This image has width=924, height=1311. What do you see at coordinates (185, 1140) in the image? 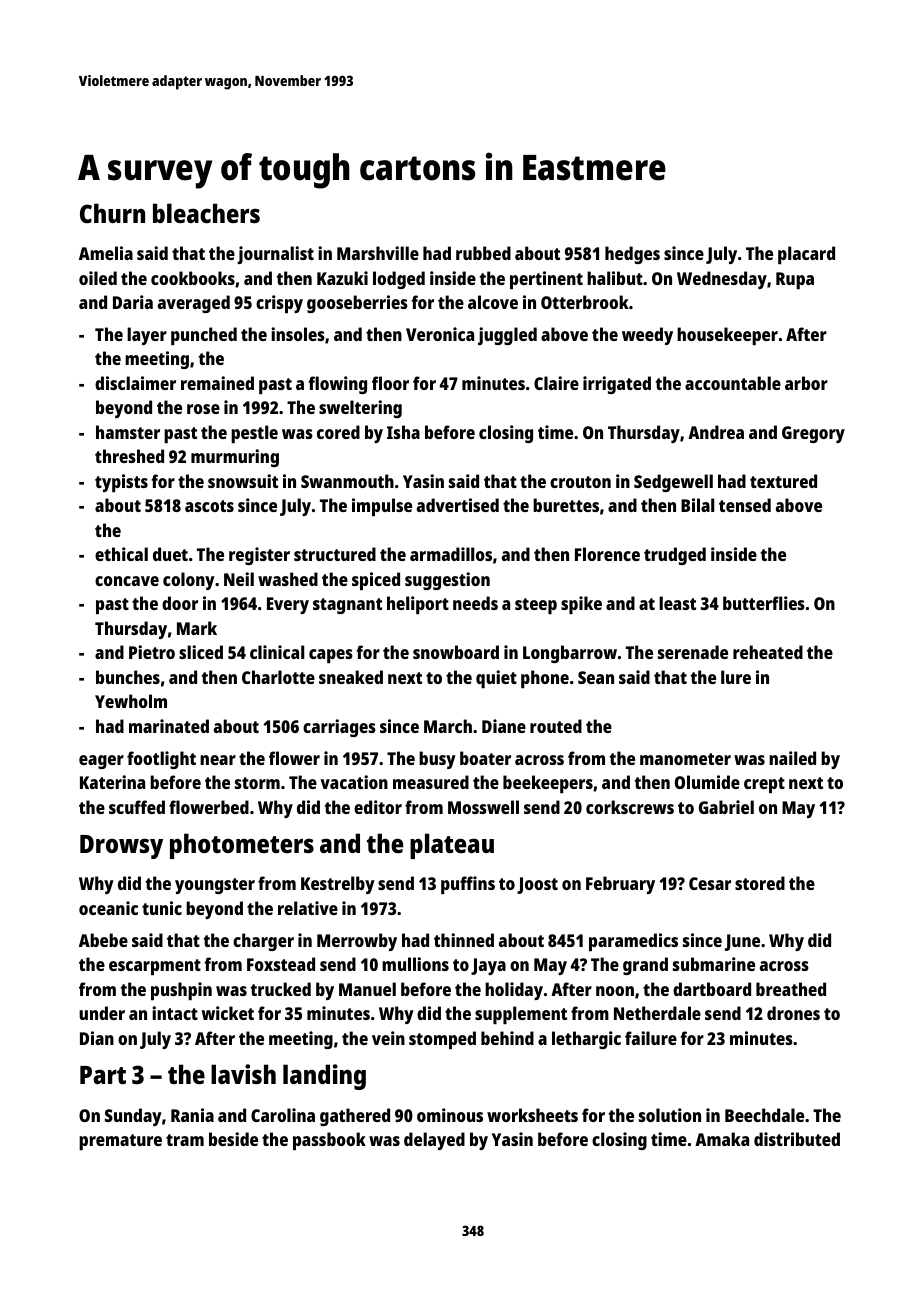
I see `tram` at bounding box center [185, 1140].
